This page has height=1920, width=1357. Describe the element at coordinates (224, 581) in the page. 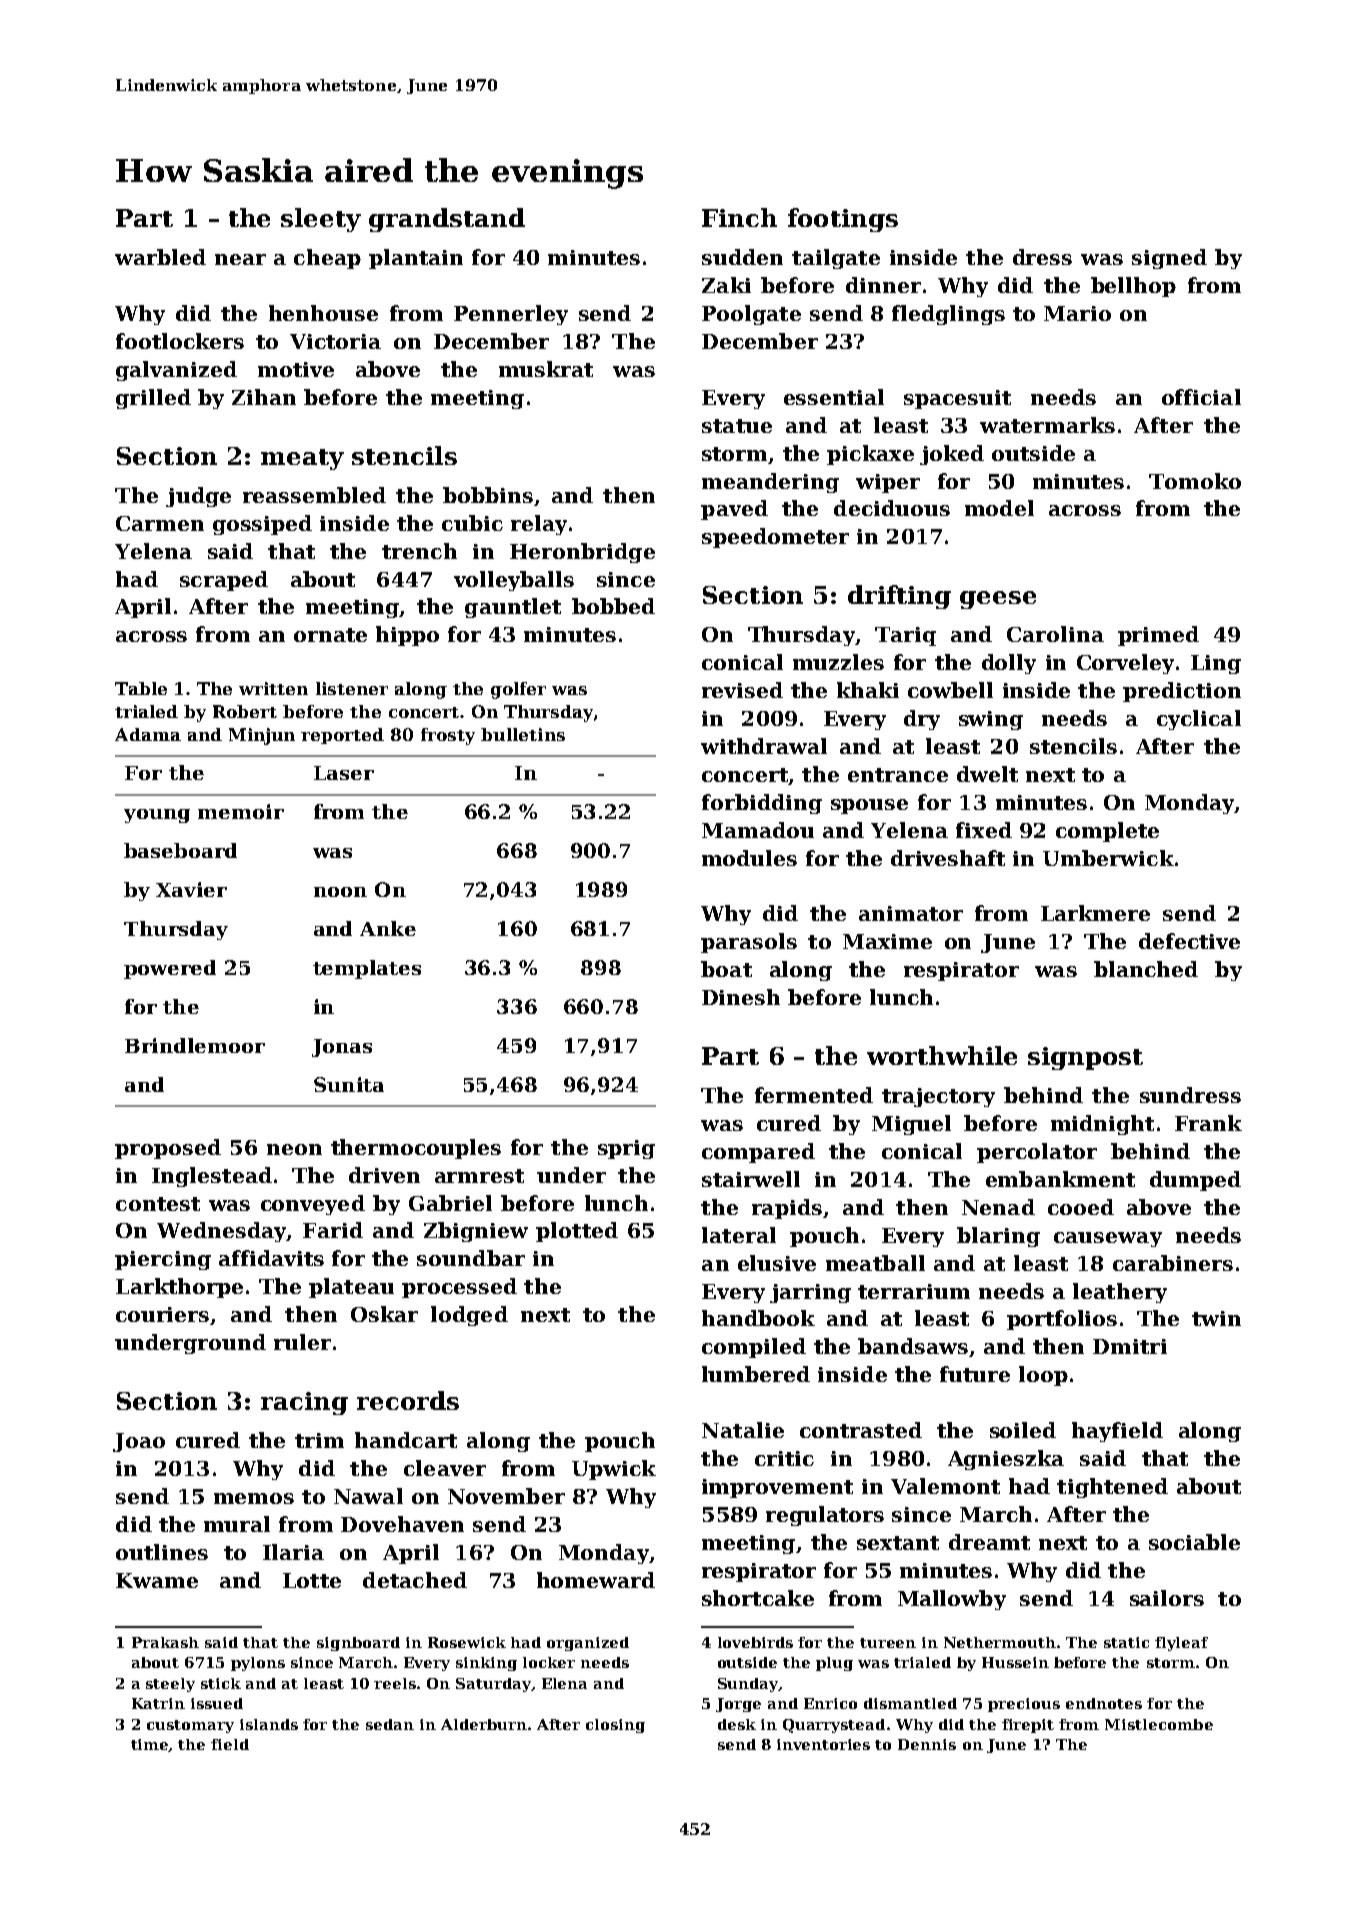

I see `scraped` at that location.
